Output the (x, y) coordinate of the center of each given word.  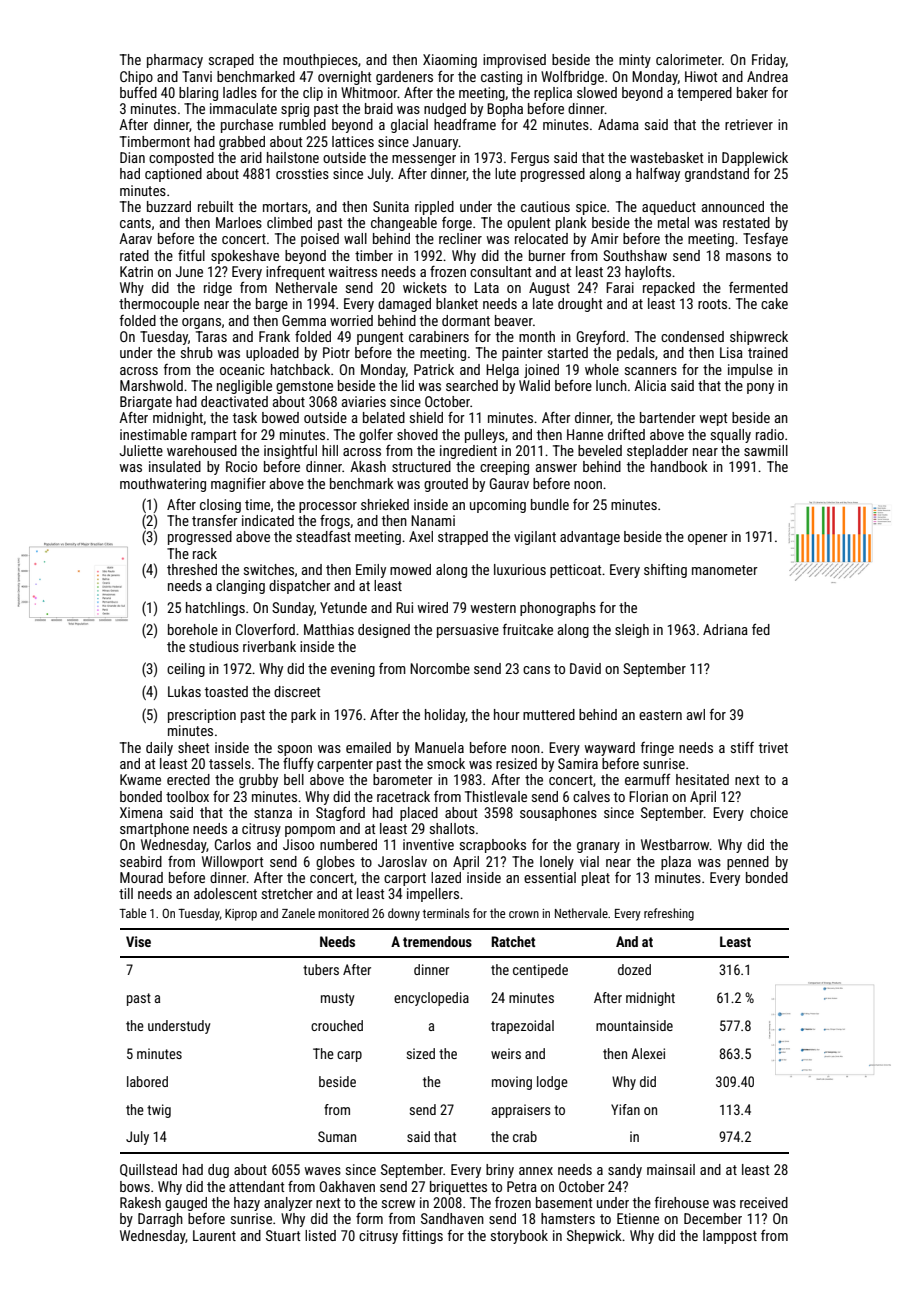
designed (384, 631)
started (568, 352)
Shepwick (594, 1237)
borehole (193, 629)
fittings (422, 1237)
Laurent (214, 1235)
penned (748, 863)
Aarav (135, 238)
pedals (636, 354)
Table (132, 913)
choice (769, 812)
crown (524, 914)
